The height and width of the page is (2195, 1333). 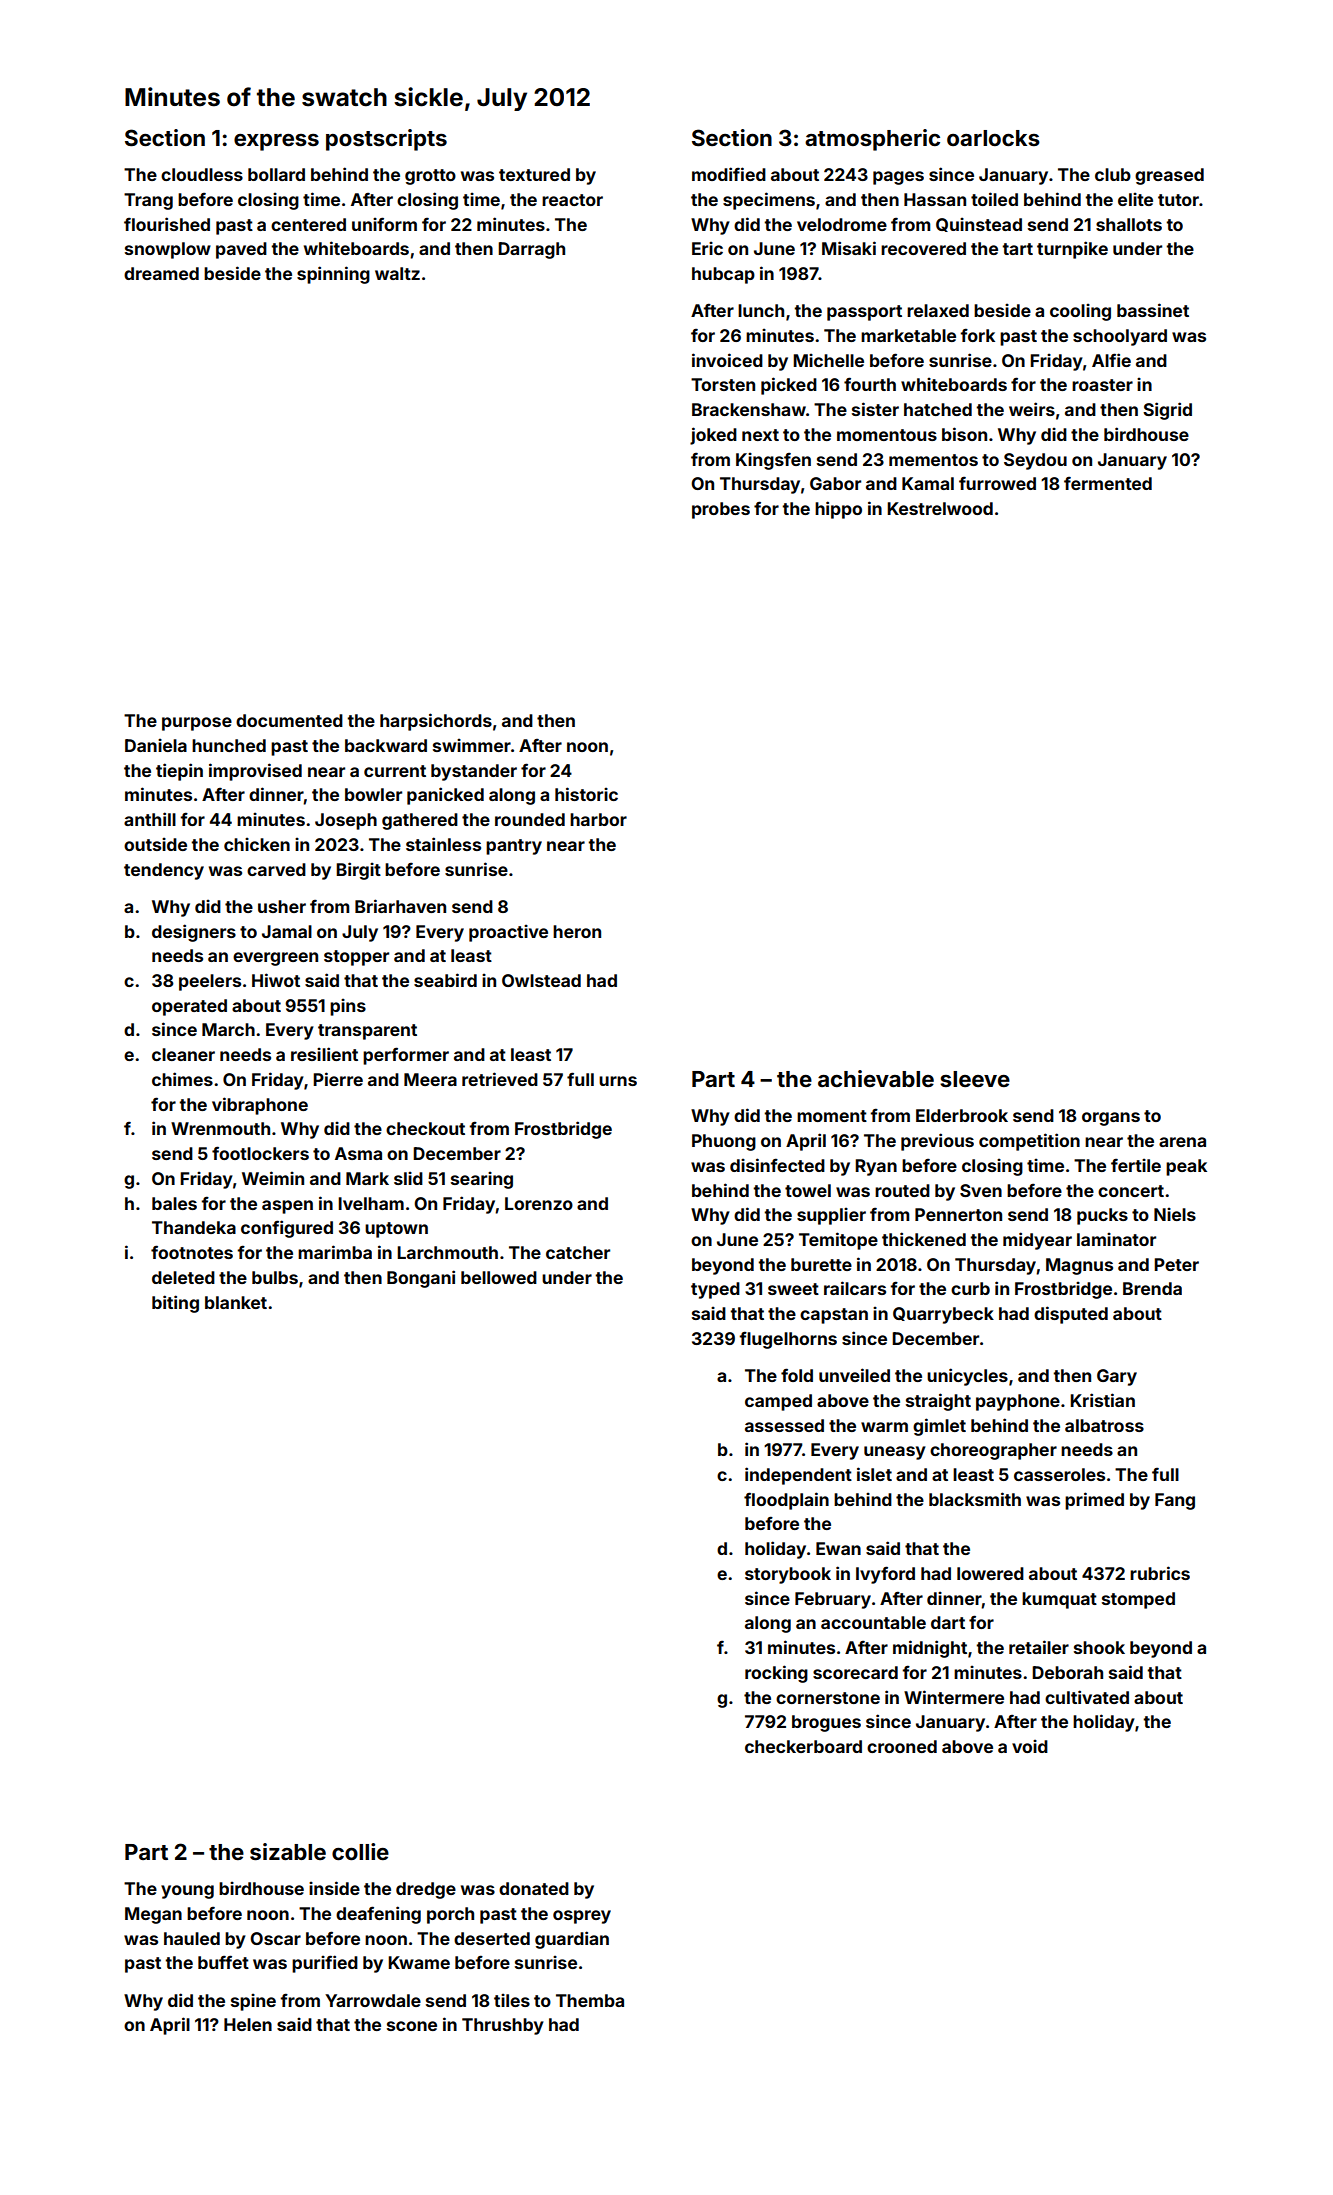 What do you see at coordinates (898, 178) in the page?
I see `pages` at bounding box center [898, 178].
